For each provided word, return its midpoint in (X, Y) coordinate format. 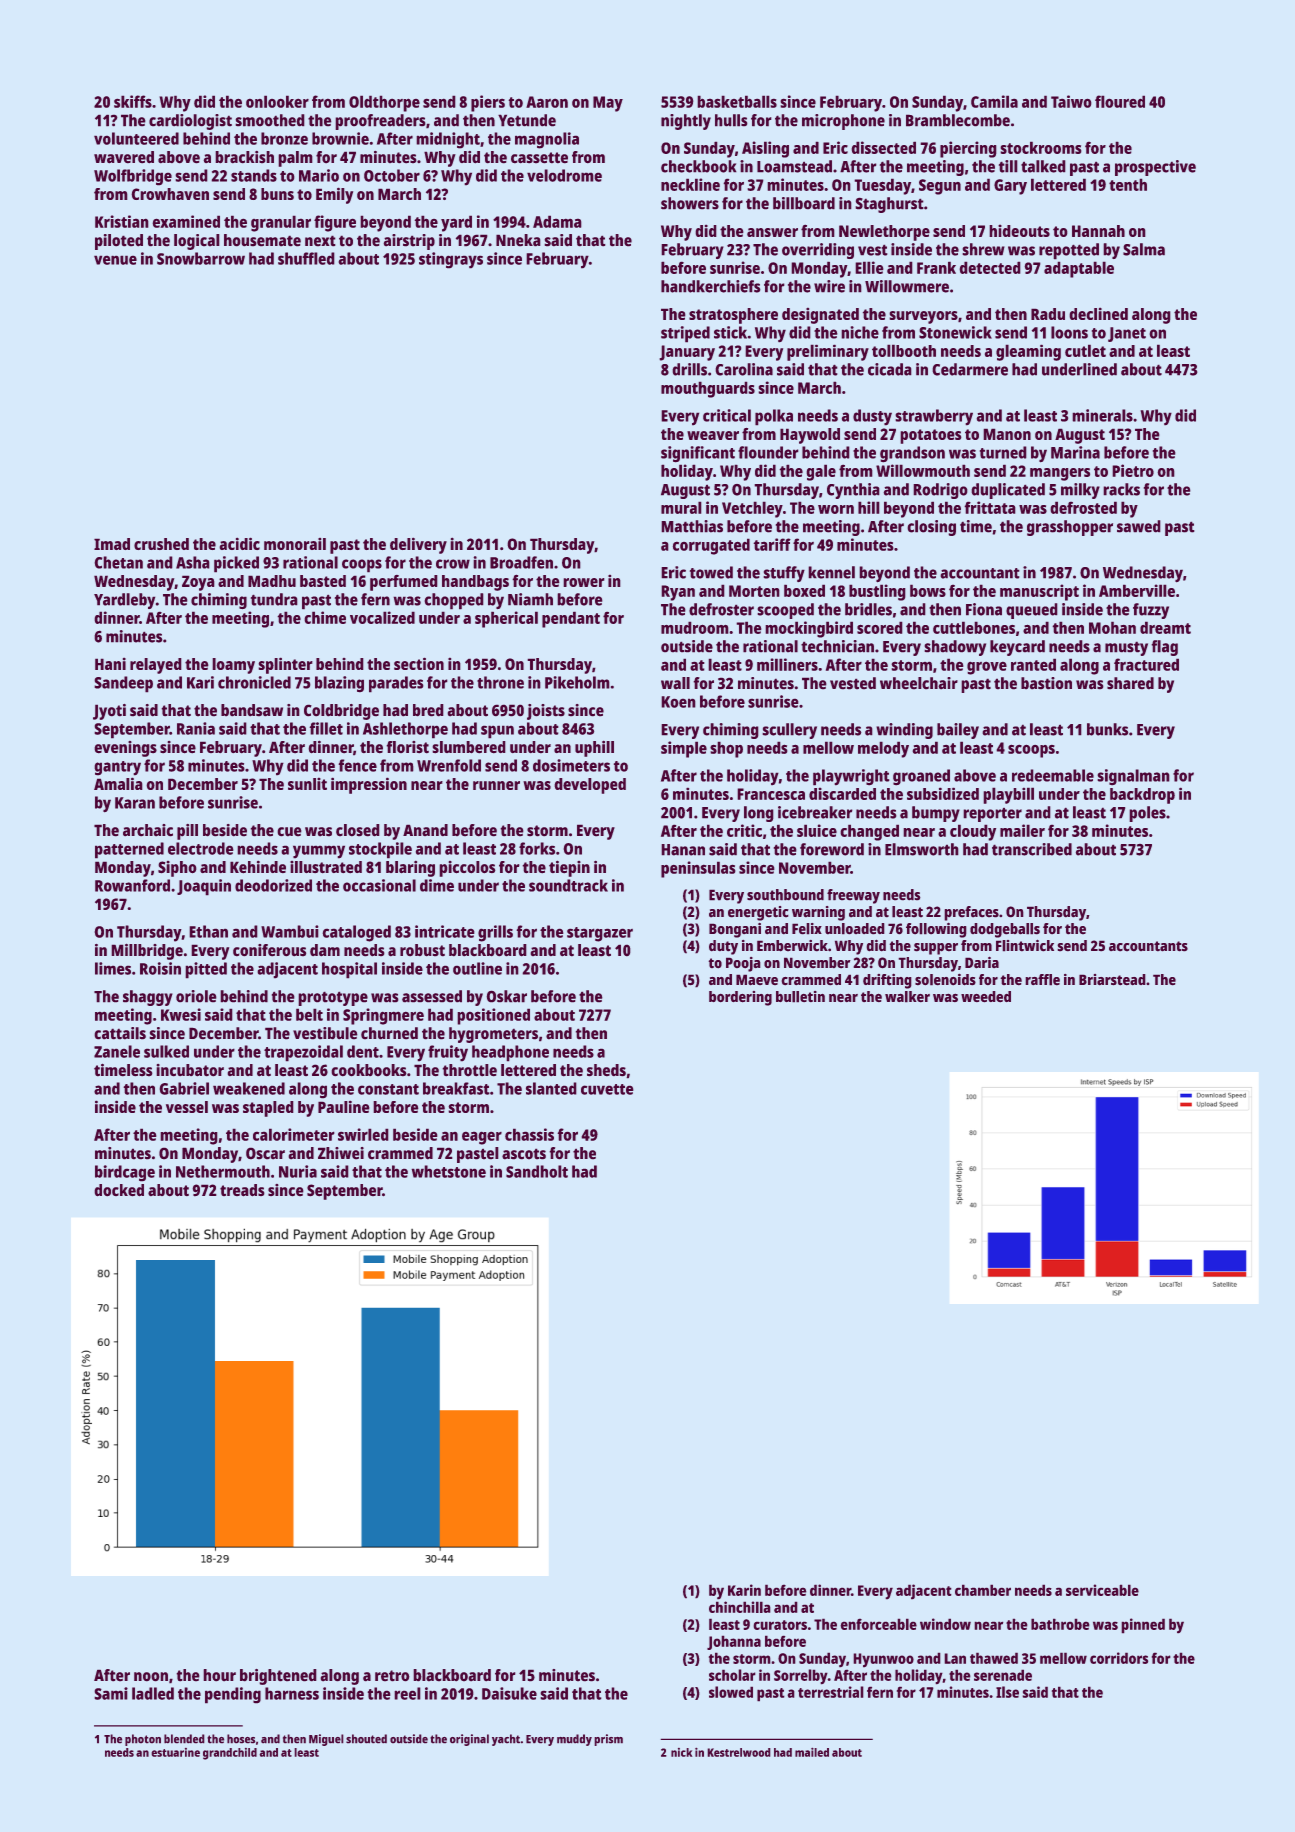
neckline (690, 184)
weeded (986, 997)
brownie (340, 138)
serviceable (1102, 1590)
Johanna (734, 1642)
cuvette (607, 1089)
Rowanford (132, 885)
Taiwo (1071, 101)
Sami (111, 1693)
